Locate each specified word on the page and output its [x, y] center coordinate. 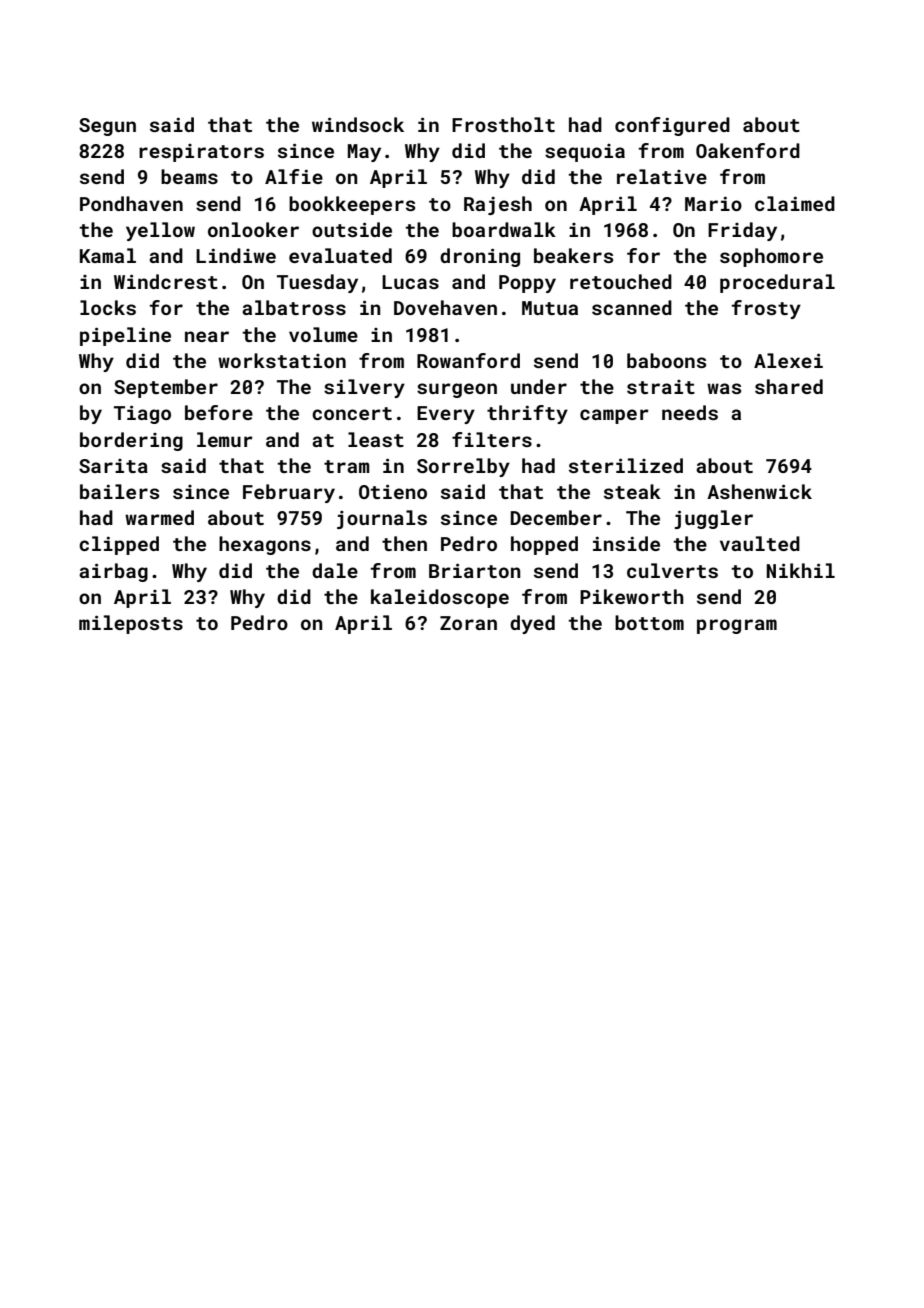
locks [108, 307]
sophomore [771, 257]
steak [632, 491]
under [539, 386]
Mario [713, 204]
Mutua [550, 308]
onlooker [253, 229]
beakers [573, 255]
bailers [119, 491]
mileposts [131, 624]
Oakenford [748, 150]
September [166, 388]
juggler [713, 519]
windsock [358, 124]
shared [789, 386]
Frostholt [503, 124]
